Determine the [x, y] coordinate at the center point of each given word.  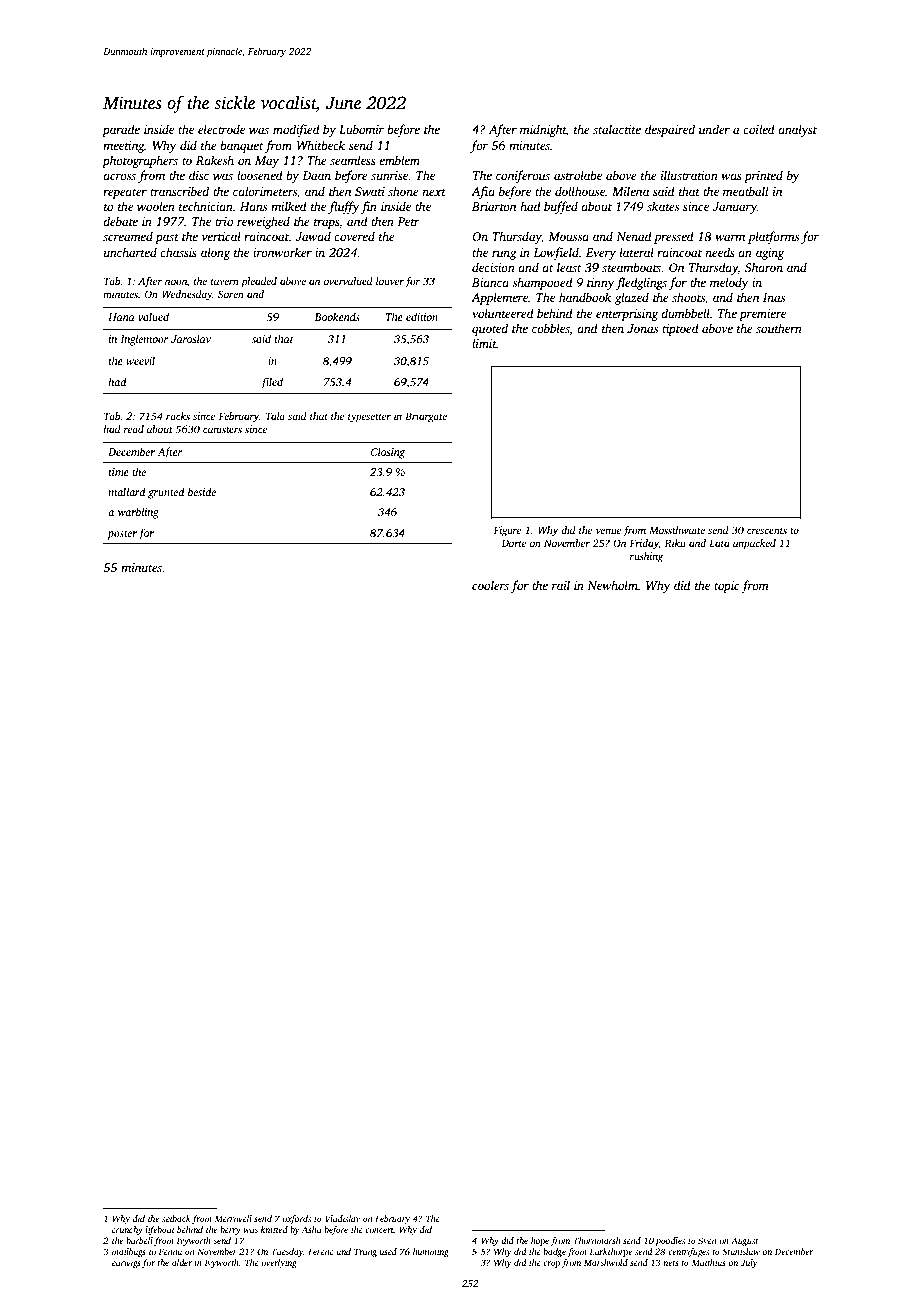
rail [561, 585]
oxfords [296, 1219]
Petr [408, 221]
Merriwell [233, 1218]
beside [202, 491]
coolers [490, 585]
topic [726, 587]
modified [296, 130]
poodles [670, 1241]
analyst [797, 130]
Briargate [426, 417]
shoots [688, 297]
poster [122, 535]
